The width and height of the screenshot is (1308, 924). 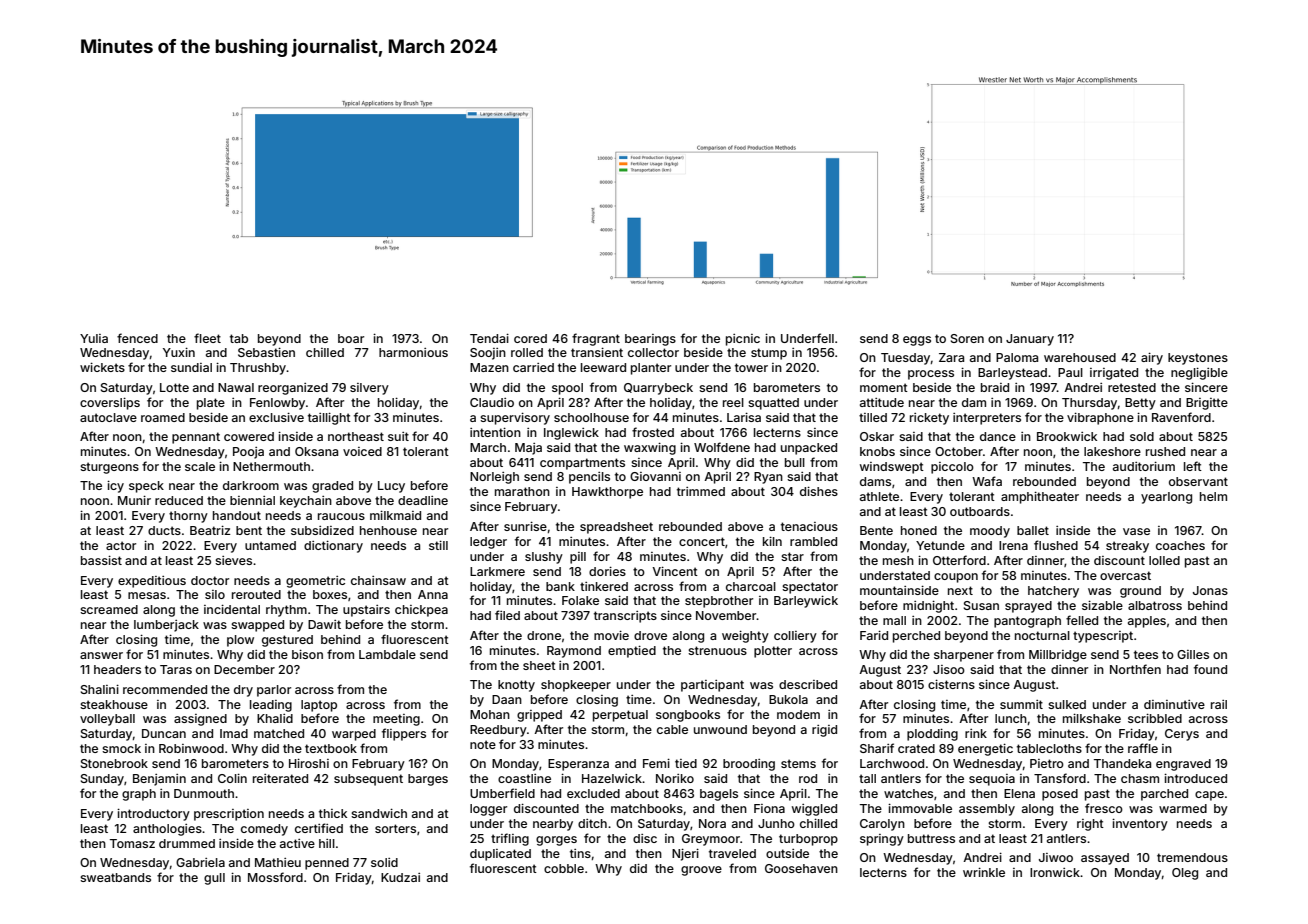 I want to click on spectator, so click(x=810, y=588).
